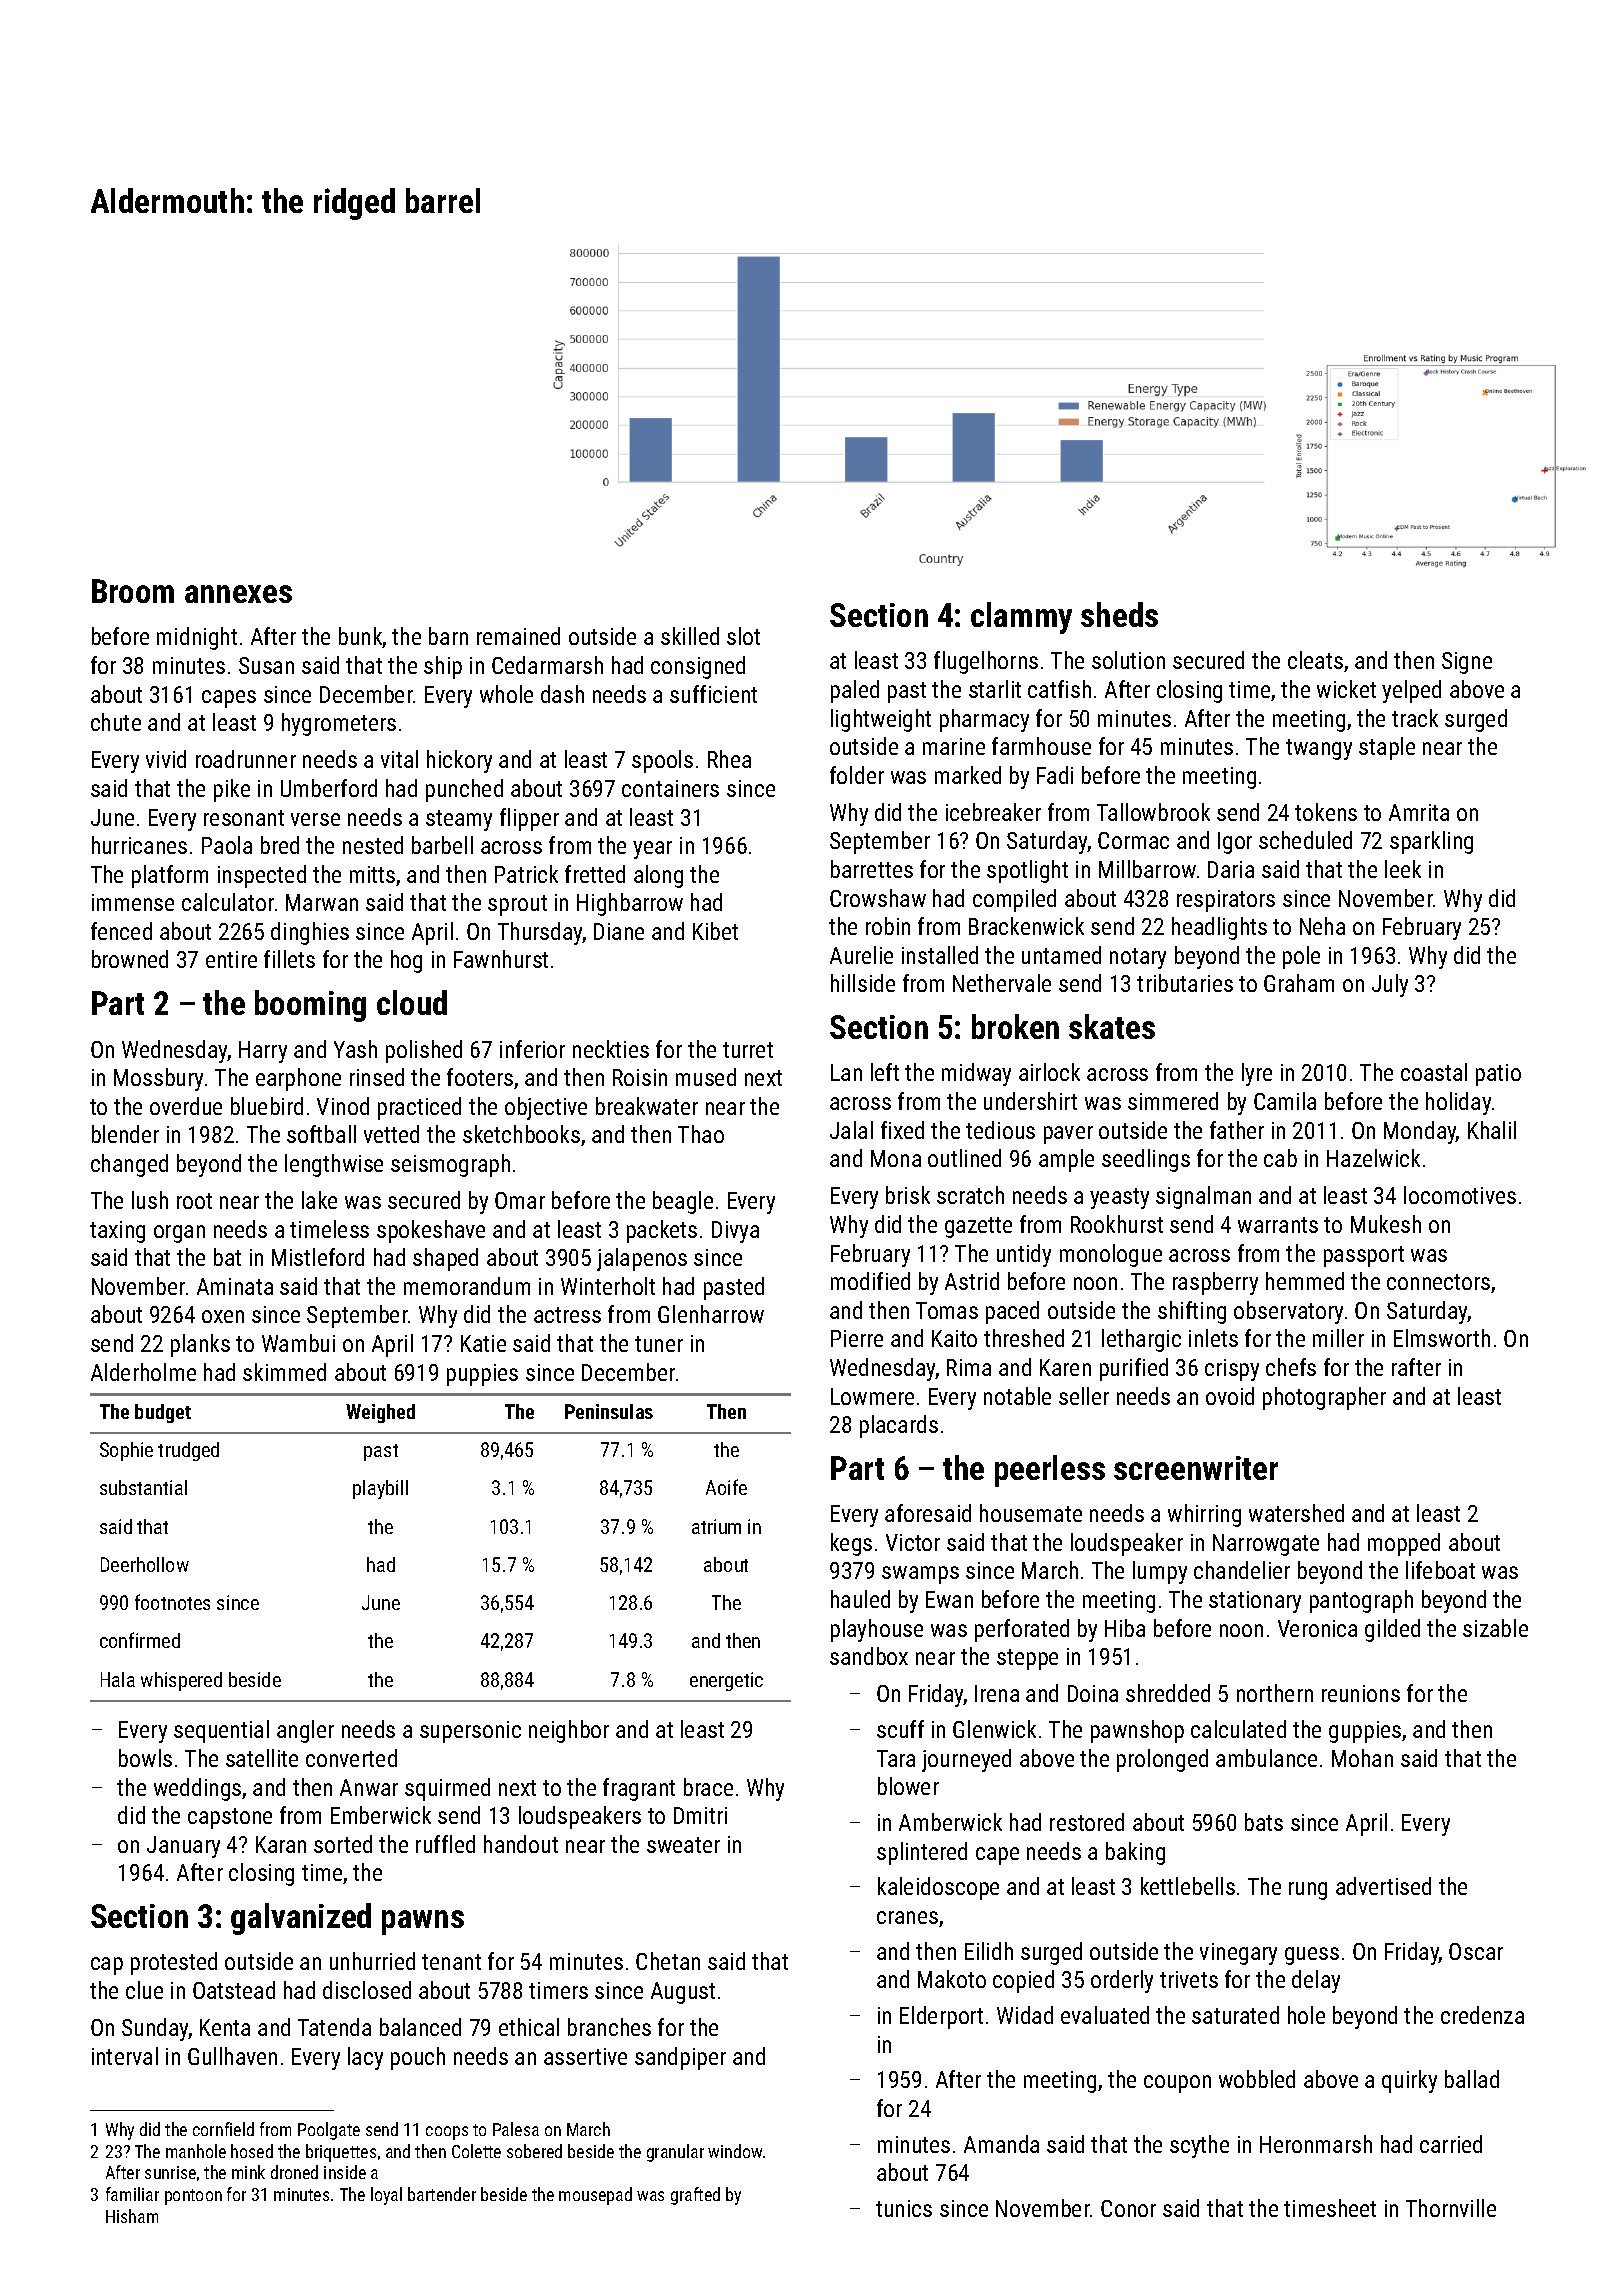 This image has width=1620, height=2292. Describe the element at coordinates (170, 2172) in the image. I see `sunrise` at that location.
